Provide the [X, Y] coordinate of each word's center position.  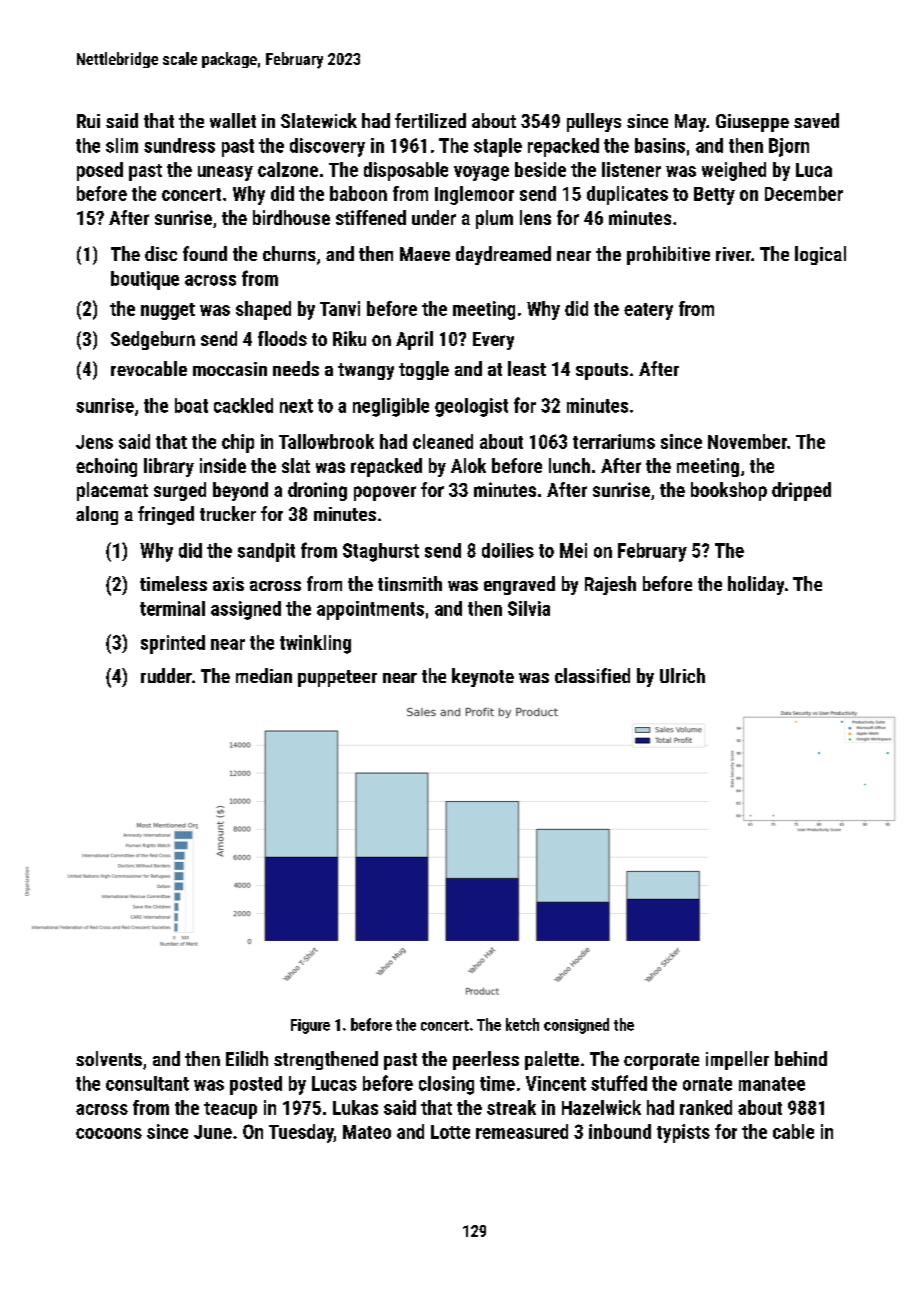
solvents [109, 1058]
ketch [522, 1024]
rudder [166, 675]
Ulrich [682, 675]
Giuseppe [752, 123]
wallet [233, 120]
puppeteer [337, 678]
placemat [112, 491]
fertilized [430, 120]
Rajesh [610, 585]
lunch [569, 465]
